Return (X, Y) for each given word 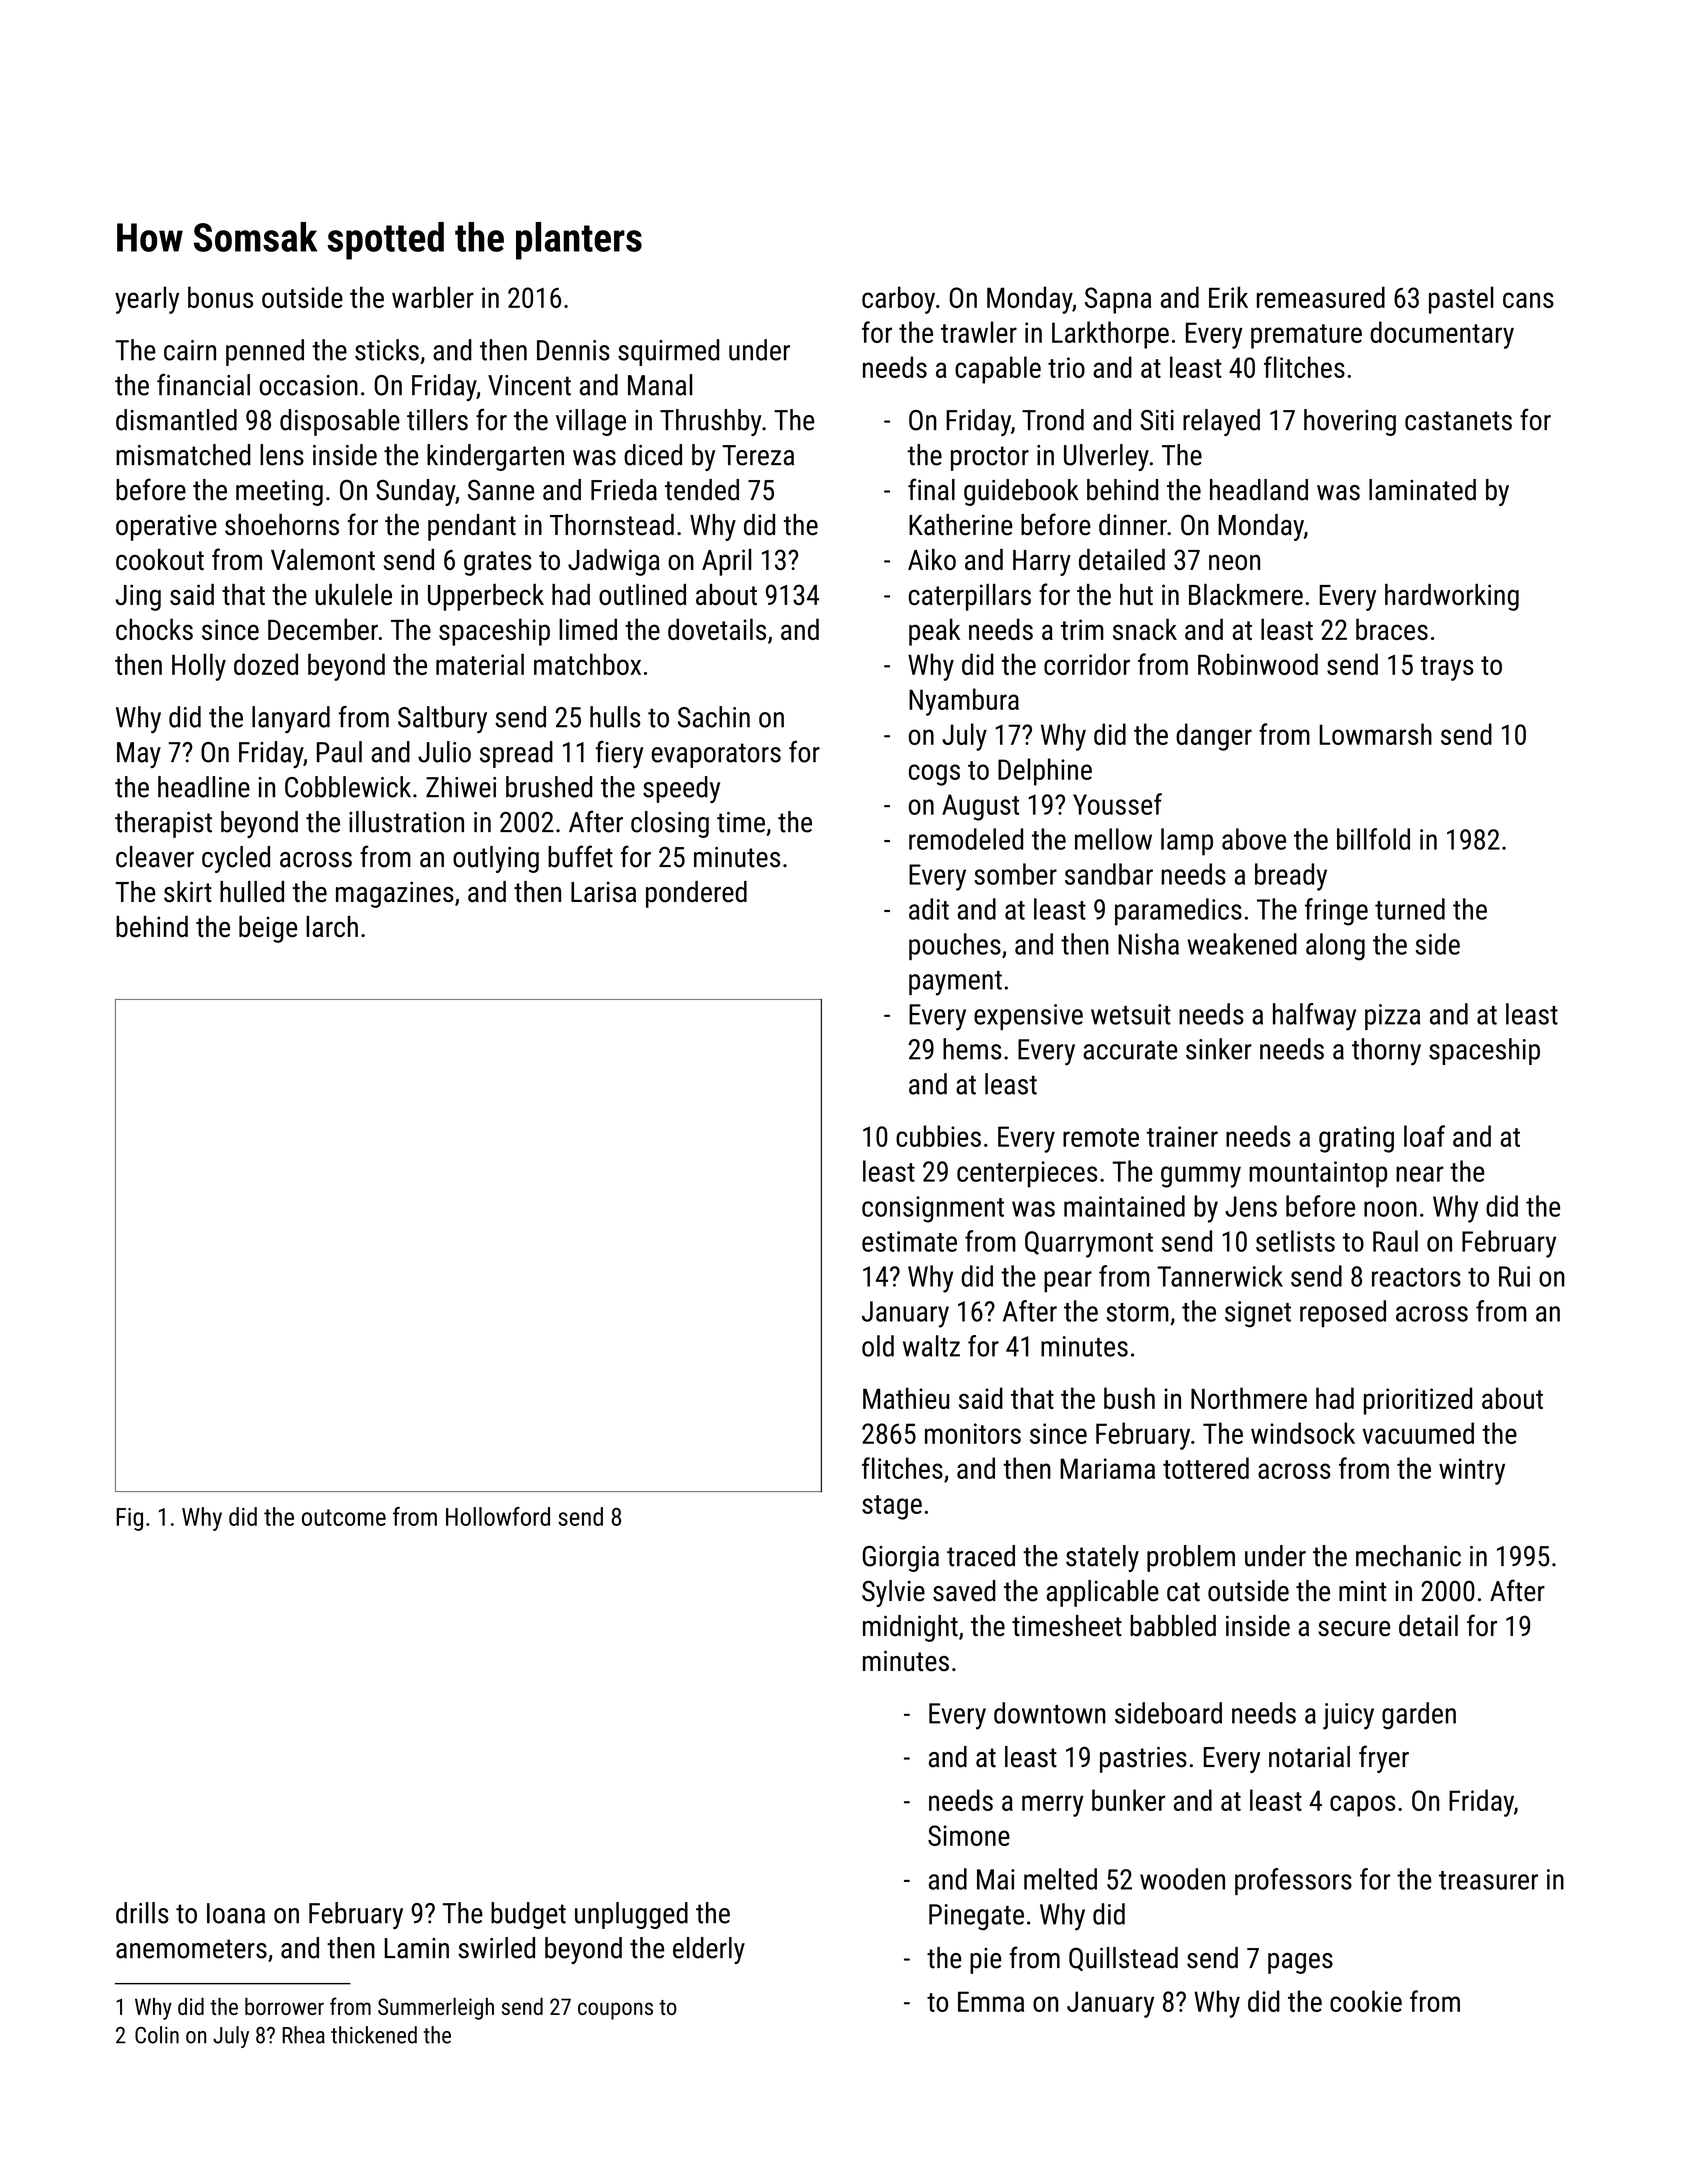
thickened (374, 2035)
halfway (1314, 1017)
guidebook (1021, 492)
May (139, 755)
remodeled (966, 839)
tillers (437, 420)
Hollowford (498, 1516)
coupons (615, 2011)
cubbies (938, 1136)
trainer (1182, 1136)
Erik (1228, 297)
